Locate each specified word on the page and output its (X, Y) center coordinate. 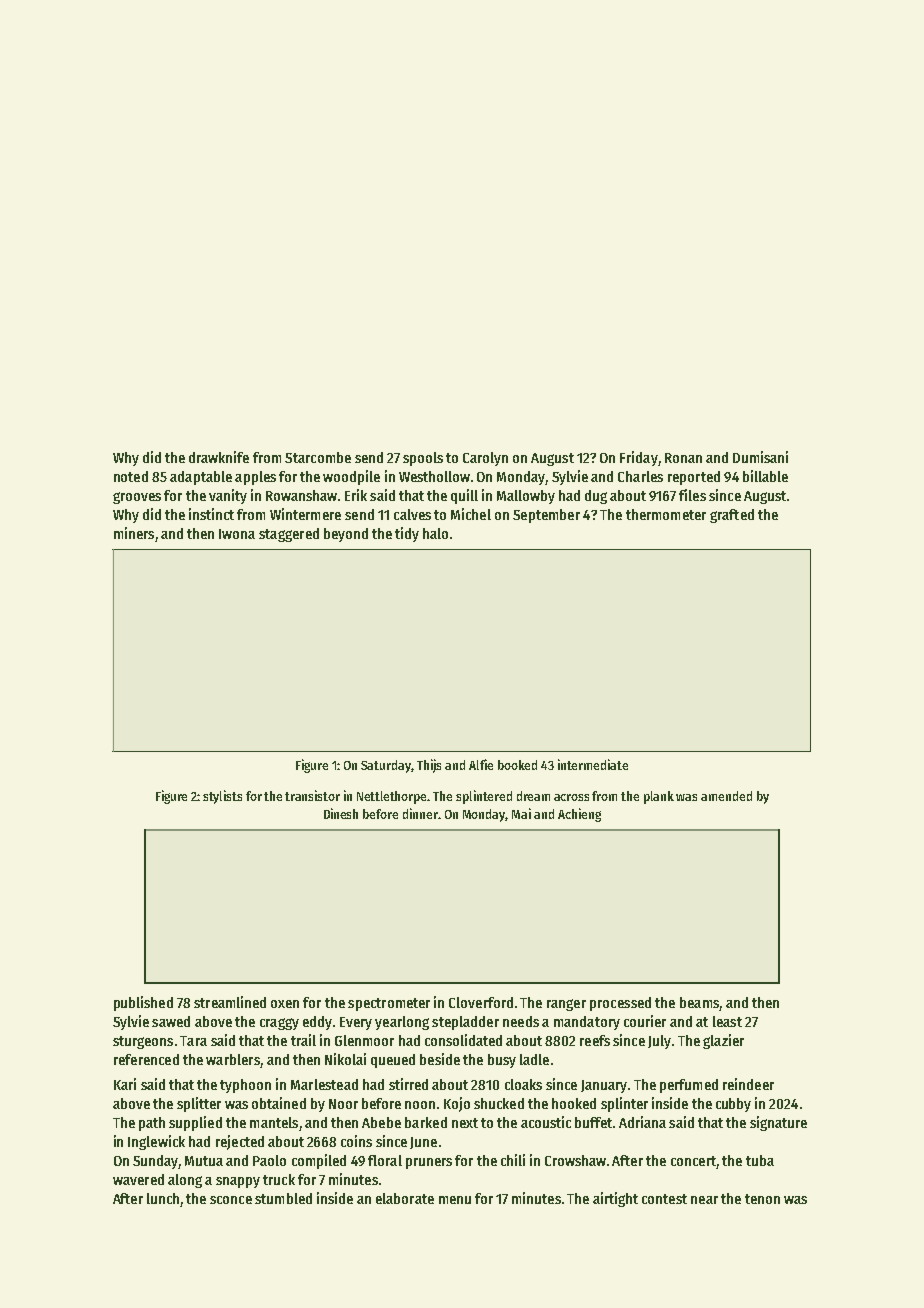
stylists (222, 797)
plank (659, 797)
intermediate (593, 764)
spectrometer (389, 1004)
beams (699, 1002)
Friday (639, 458)
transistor (312, 795)
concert (693, 1161)
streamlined (230, 1002)
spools (423, 459)
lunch (163, 1198)
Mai (521, 813)
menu (455, 1200)
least (727, 1021)
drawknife (219, 457)
